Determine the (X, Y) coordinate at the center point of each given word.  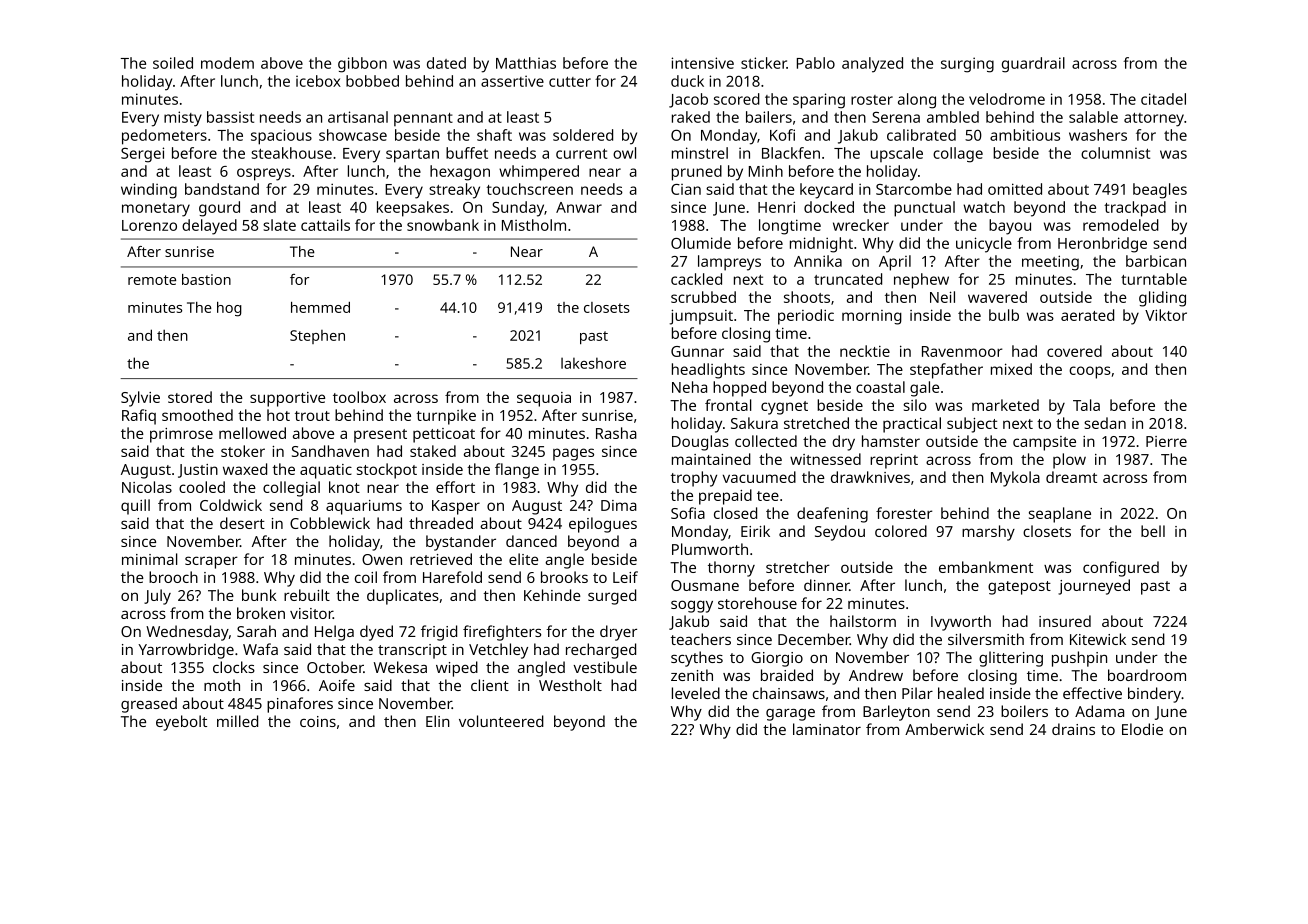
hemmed (320, 307)
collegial (291, 489)
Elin (438, 721)
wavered (997, 297)
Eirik (755, 531)
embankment (986, 567)
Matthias (526, 63)
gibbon (362, 65)
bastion (206, 279)
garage (790, 715)
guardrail (1033, 65)
